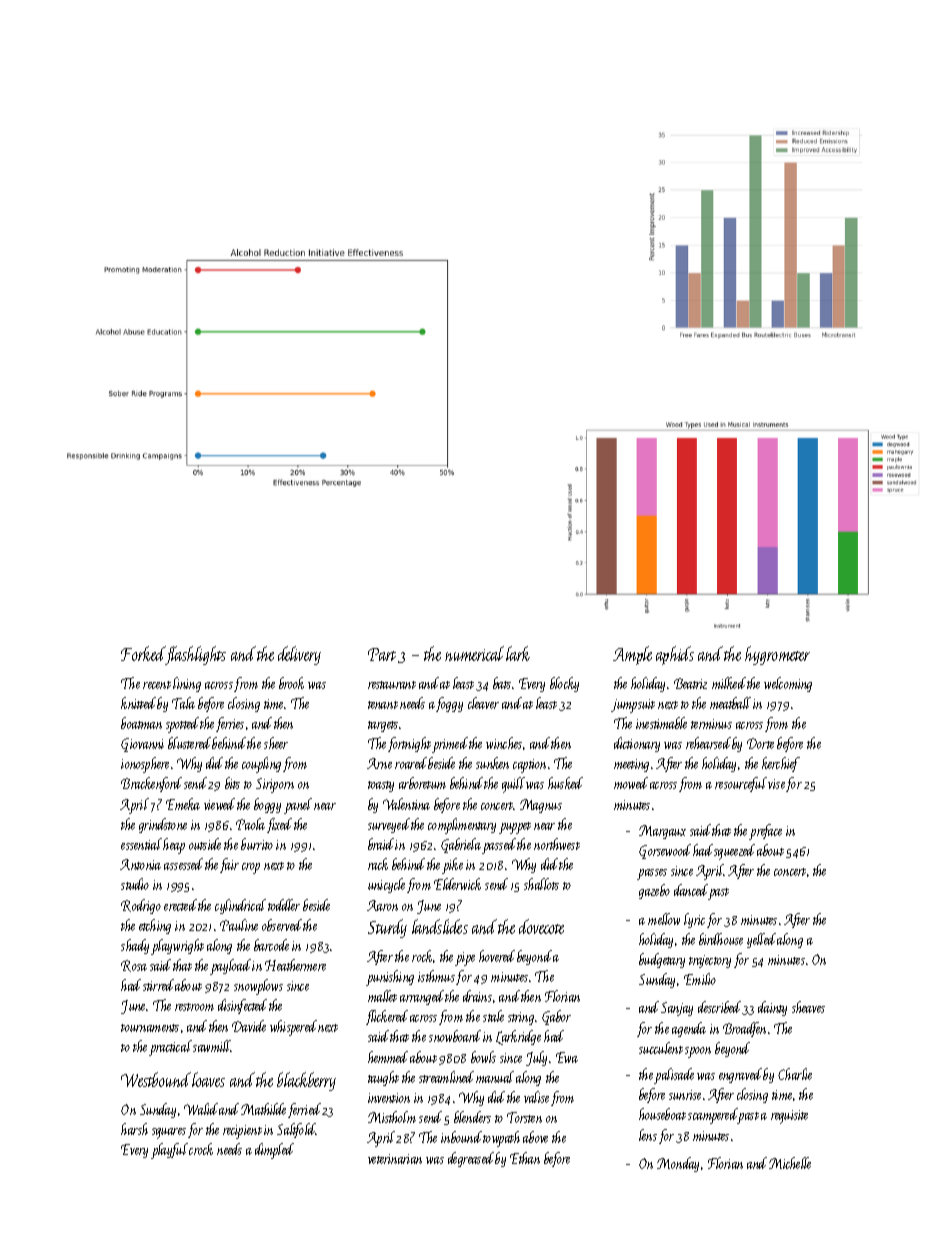  Describe the element at coordinates (795, 1074) in the image. I see `Charlie` at that location.
